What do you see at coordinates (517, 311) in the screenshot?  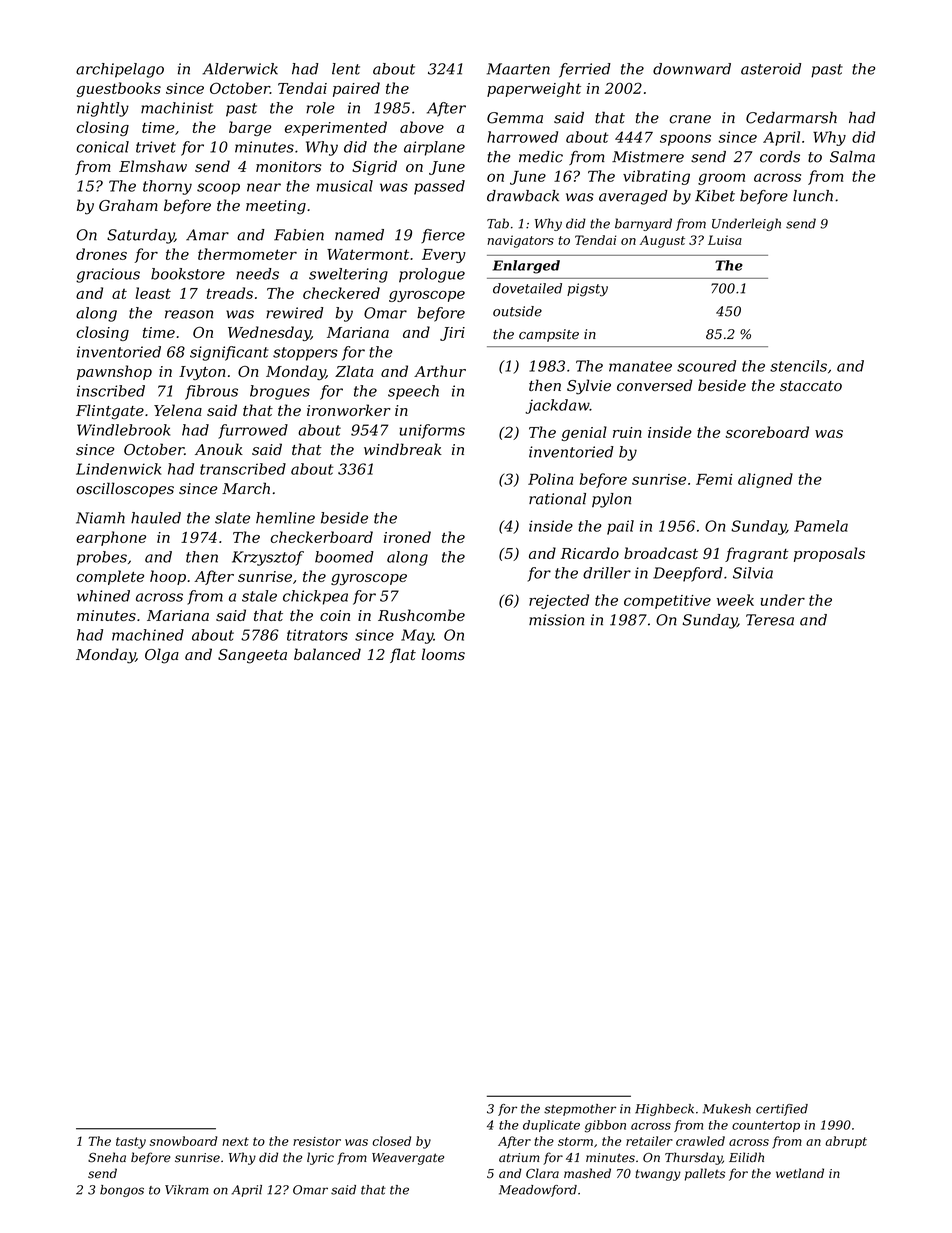 I see `outside` at bounding box center [517, 311].
